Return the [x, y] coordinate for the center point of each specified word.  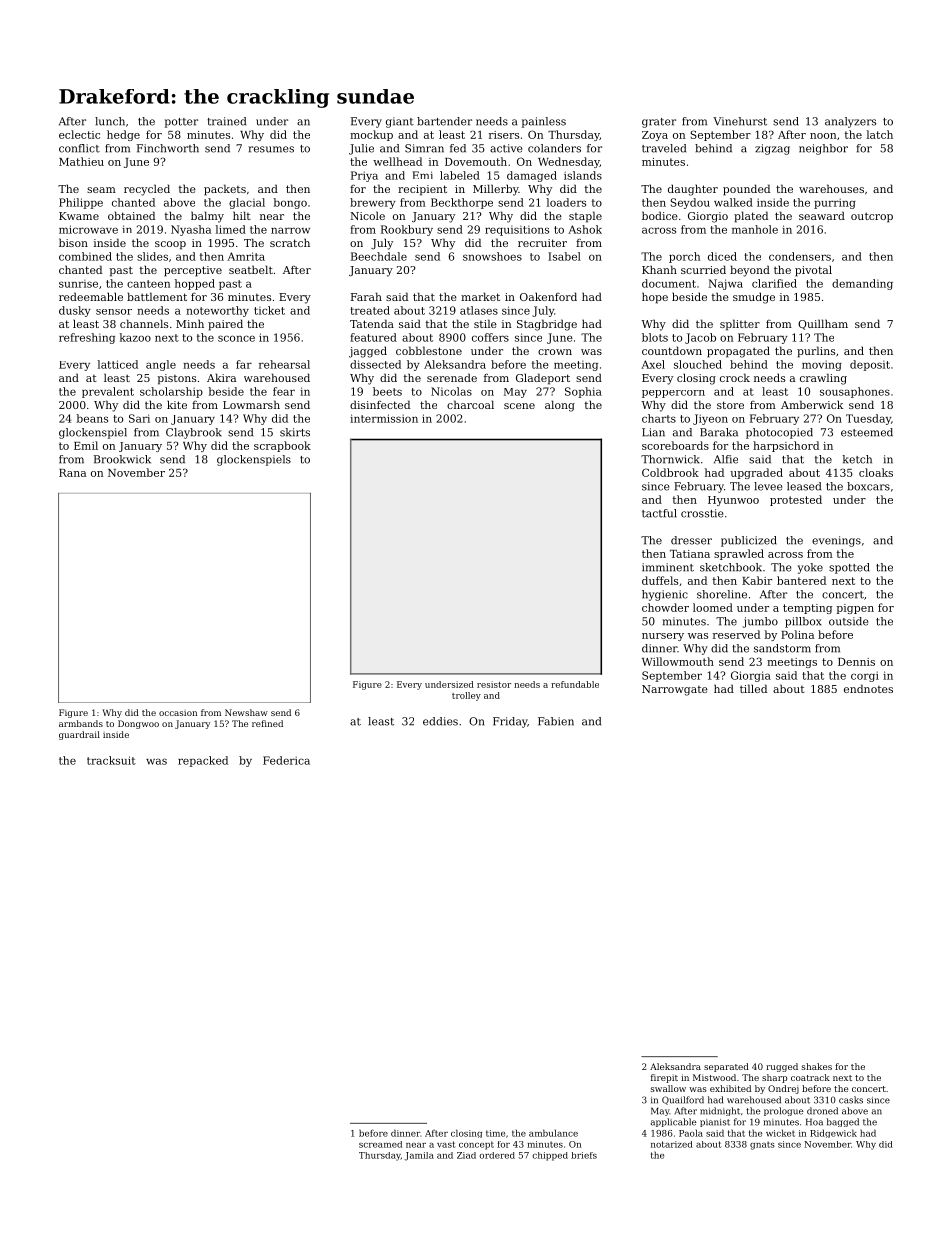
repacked [203, 761]
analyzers [850, 122]
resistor [494, 684]
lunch [110, 121]
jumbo [760, 622]
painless [544, 122]
